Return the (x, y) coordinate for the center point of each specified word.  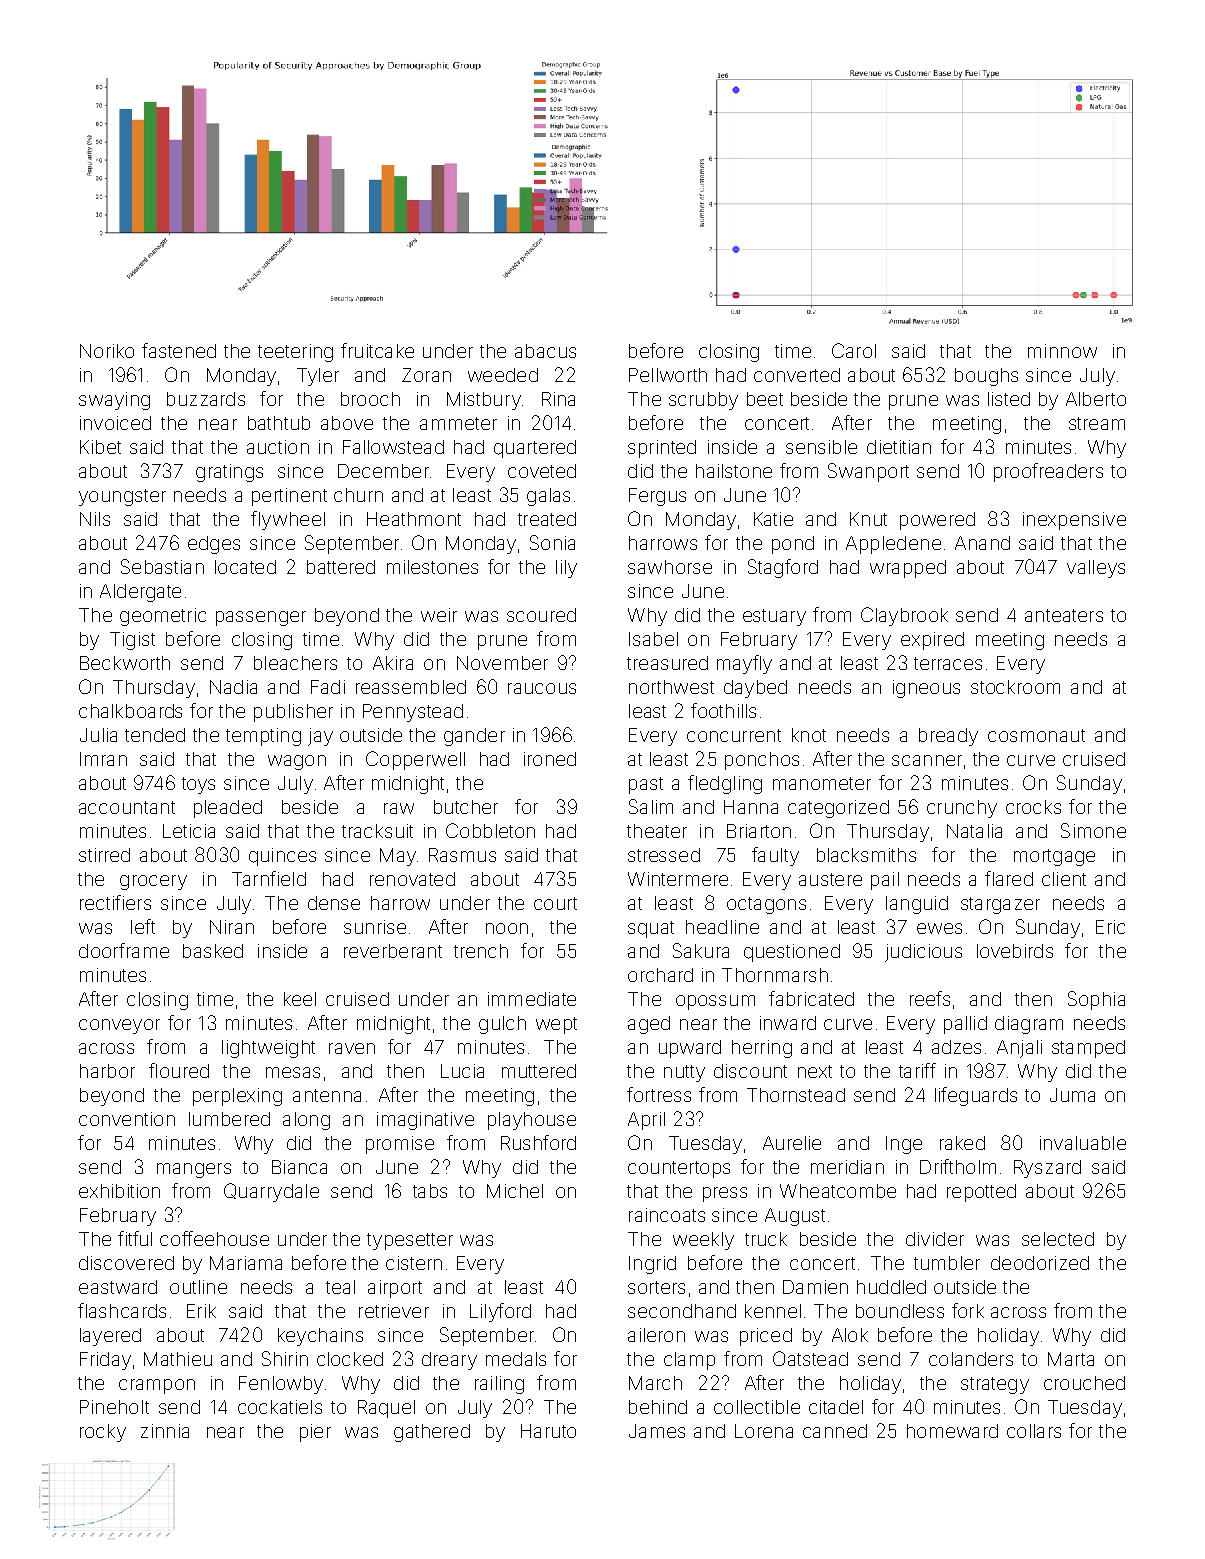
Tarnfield (269, 878)
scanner (927, 760)
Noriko (107, 351)
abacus (545, 351)
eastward (118, 1287)
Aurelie (792, 1143)
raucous (542, 688)
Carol (854, 350)
